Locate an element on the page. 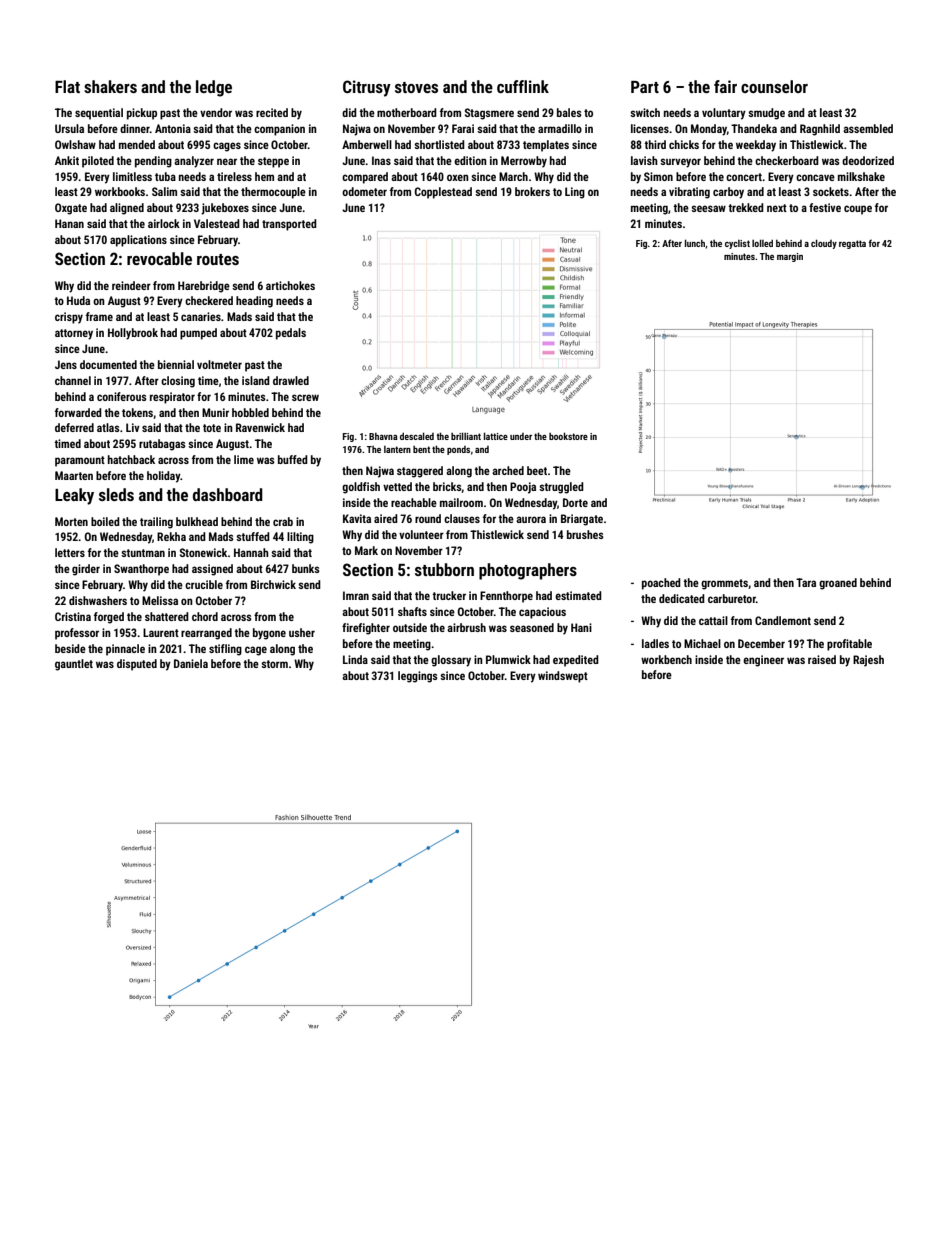  deferred is located at coordinates (74, 427).
